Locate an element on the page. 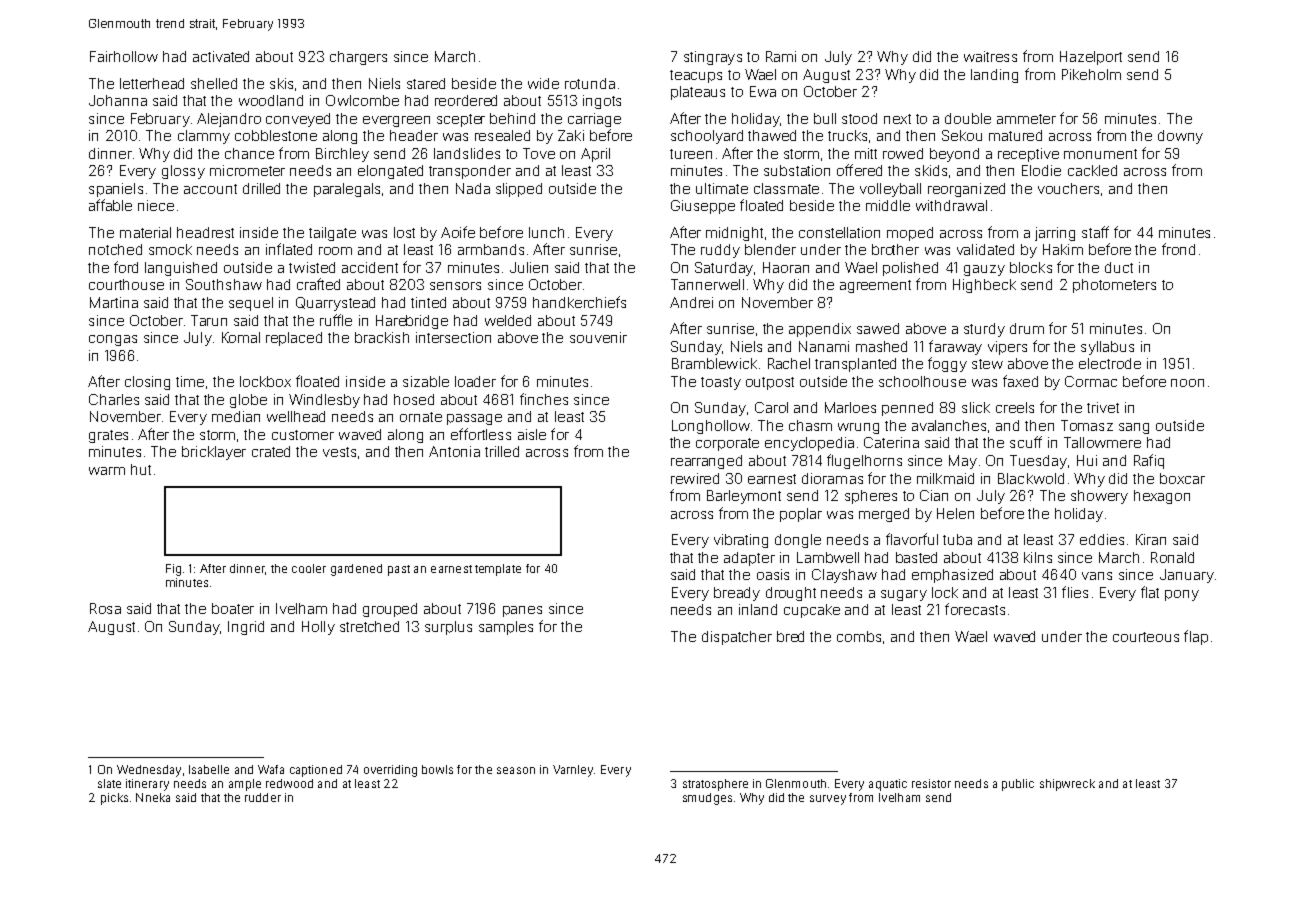 The height and width of the page is (924, 1308). tureen is located at coordinates (691, 154).
